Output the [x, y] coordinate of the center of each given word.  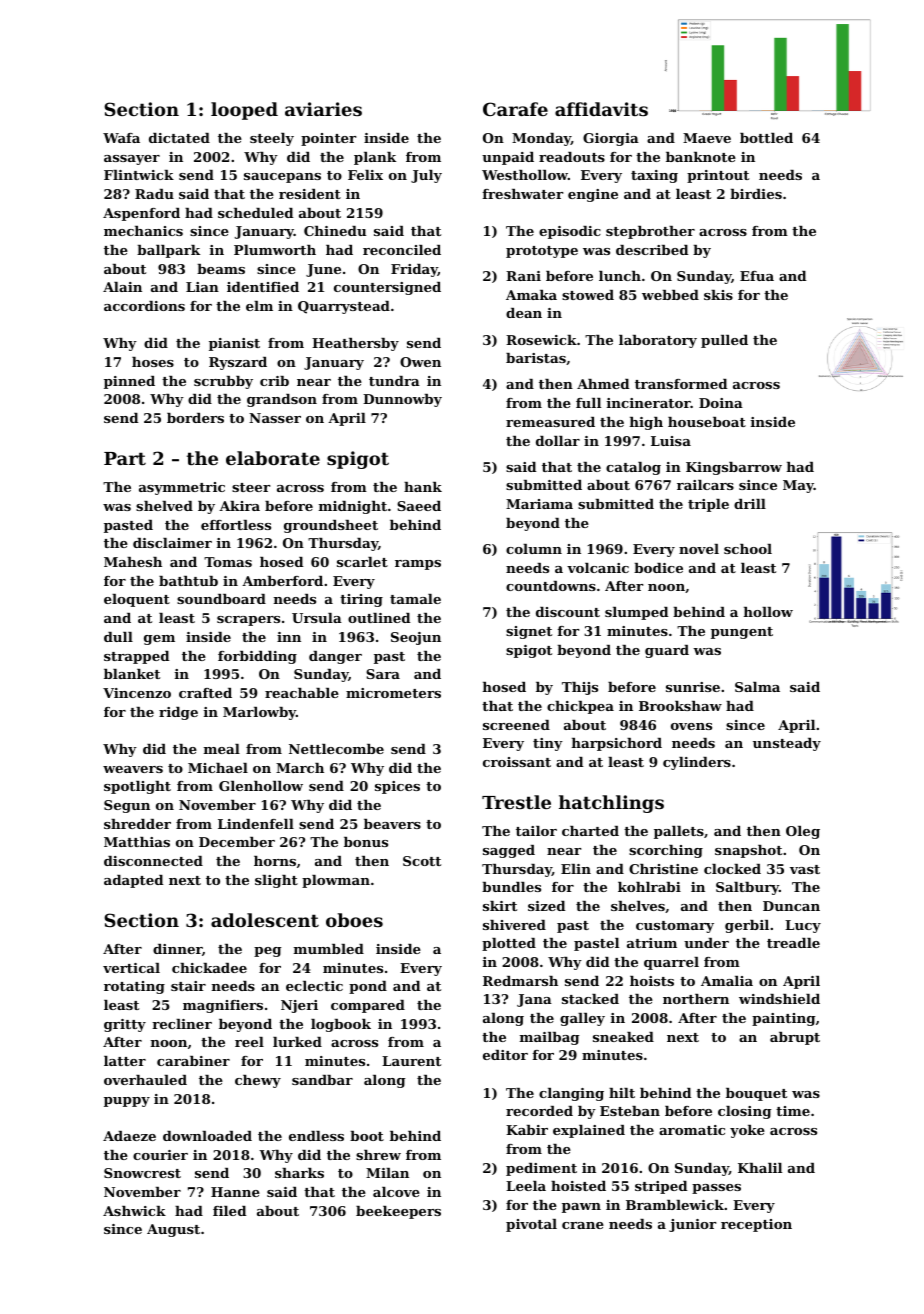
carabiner [193, 1061]
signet [529, 632]
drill [750, 504]
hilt [622, 1093]
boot [367, 1136]
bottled [766, 138]
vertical [131, 968]
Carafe [515, 109]
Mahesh [133, 562]
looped [244, 111]
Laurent [411, 1061]
